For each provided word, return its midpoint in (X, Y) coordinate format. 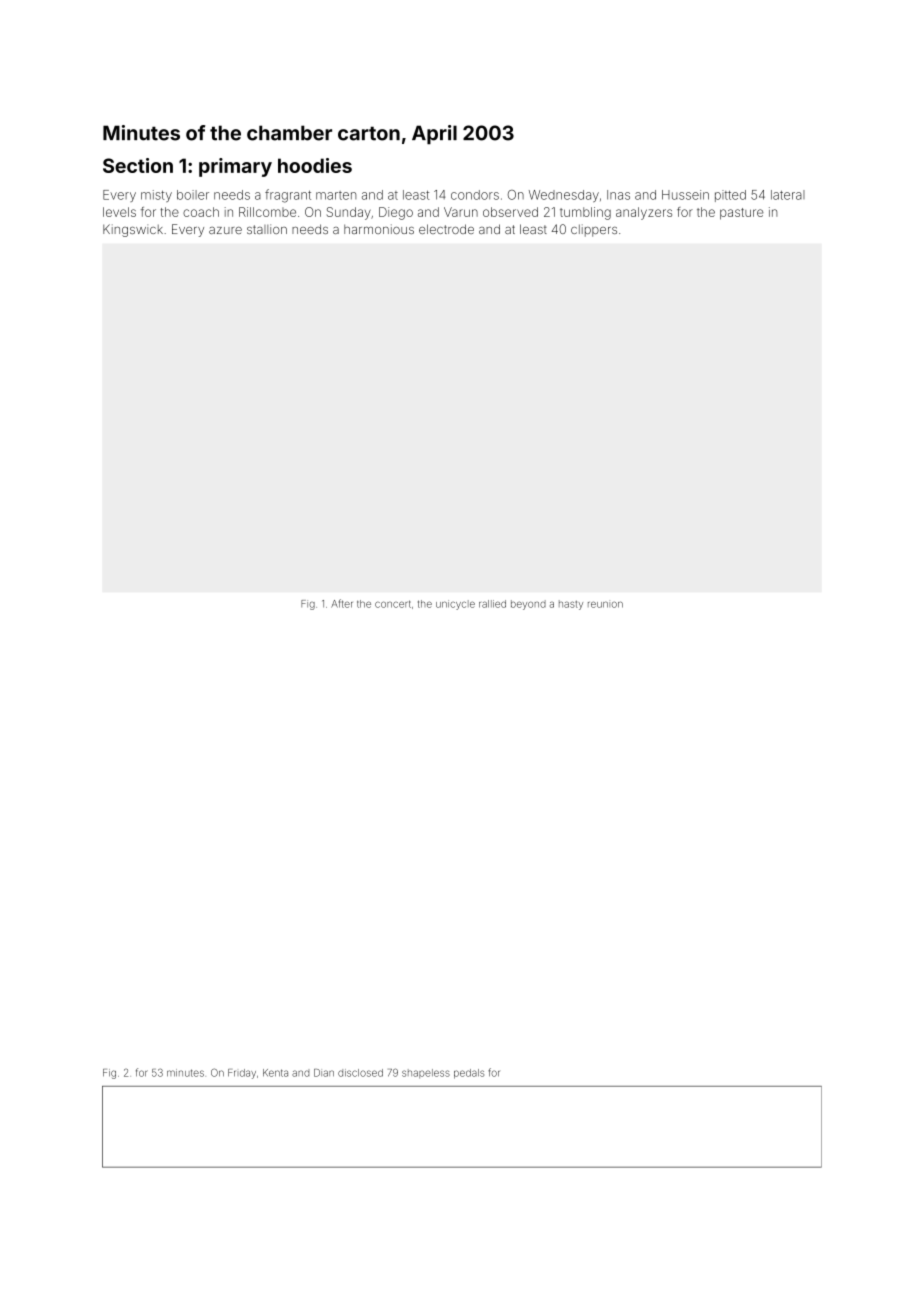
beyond (528, 605)
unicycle (455, 605)
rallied (492, 604)
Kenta (275, 1073)
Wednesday (564, 196)
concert (393, 604)
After (342, 603)
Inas (618, 195)
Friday (242, 1074)
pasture (742, 214)
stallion (267, 229)
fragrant (288, 196)
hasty (571, 605)
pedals (469, 1074)
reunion (605, 604)
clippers (594, 230)
